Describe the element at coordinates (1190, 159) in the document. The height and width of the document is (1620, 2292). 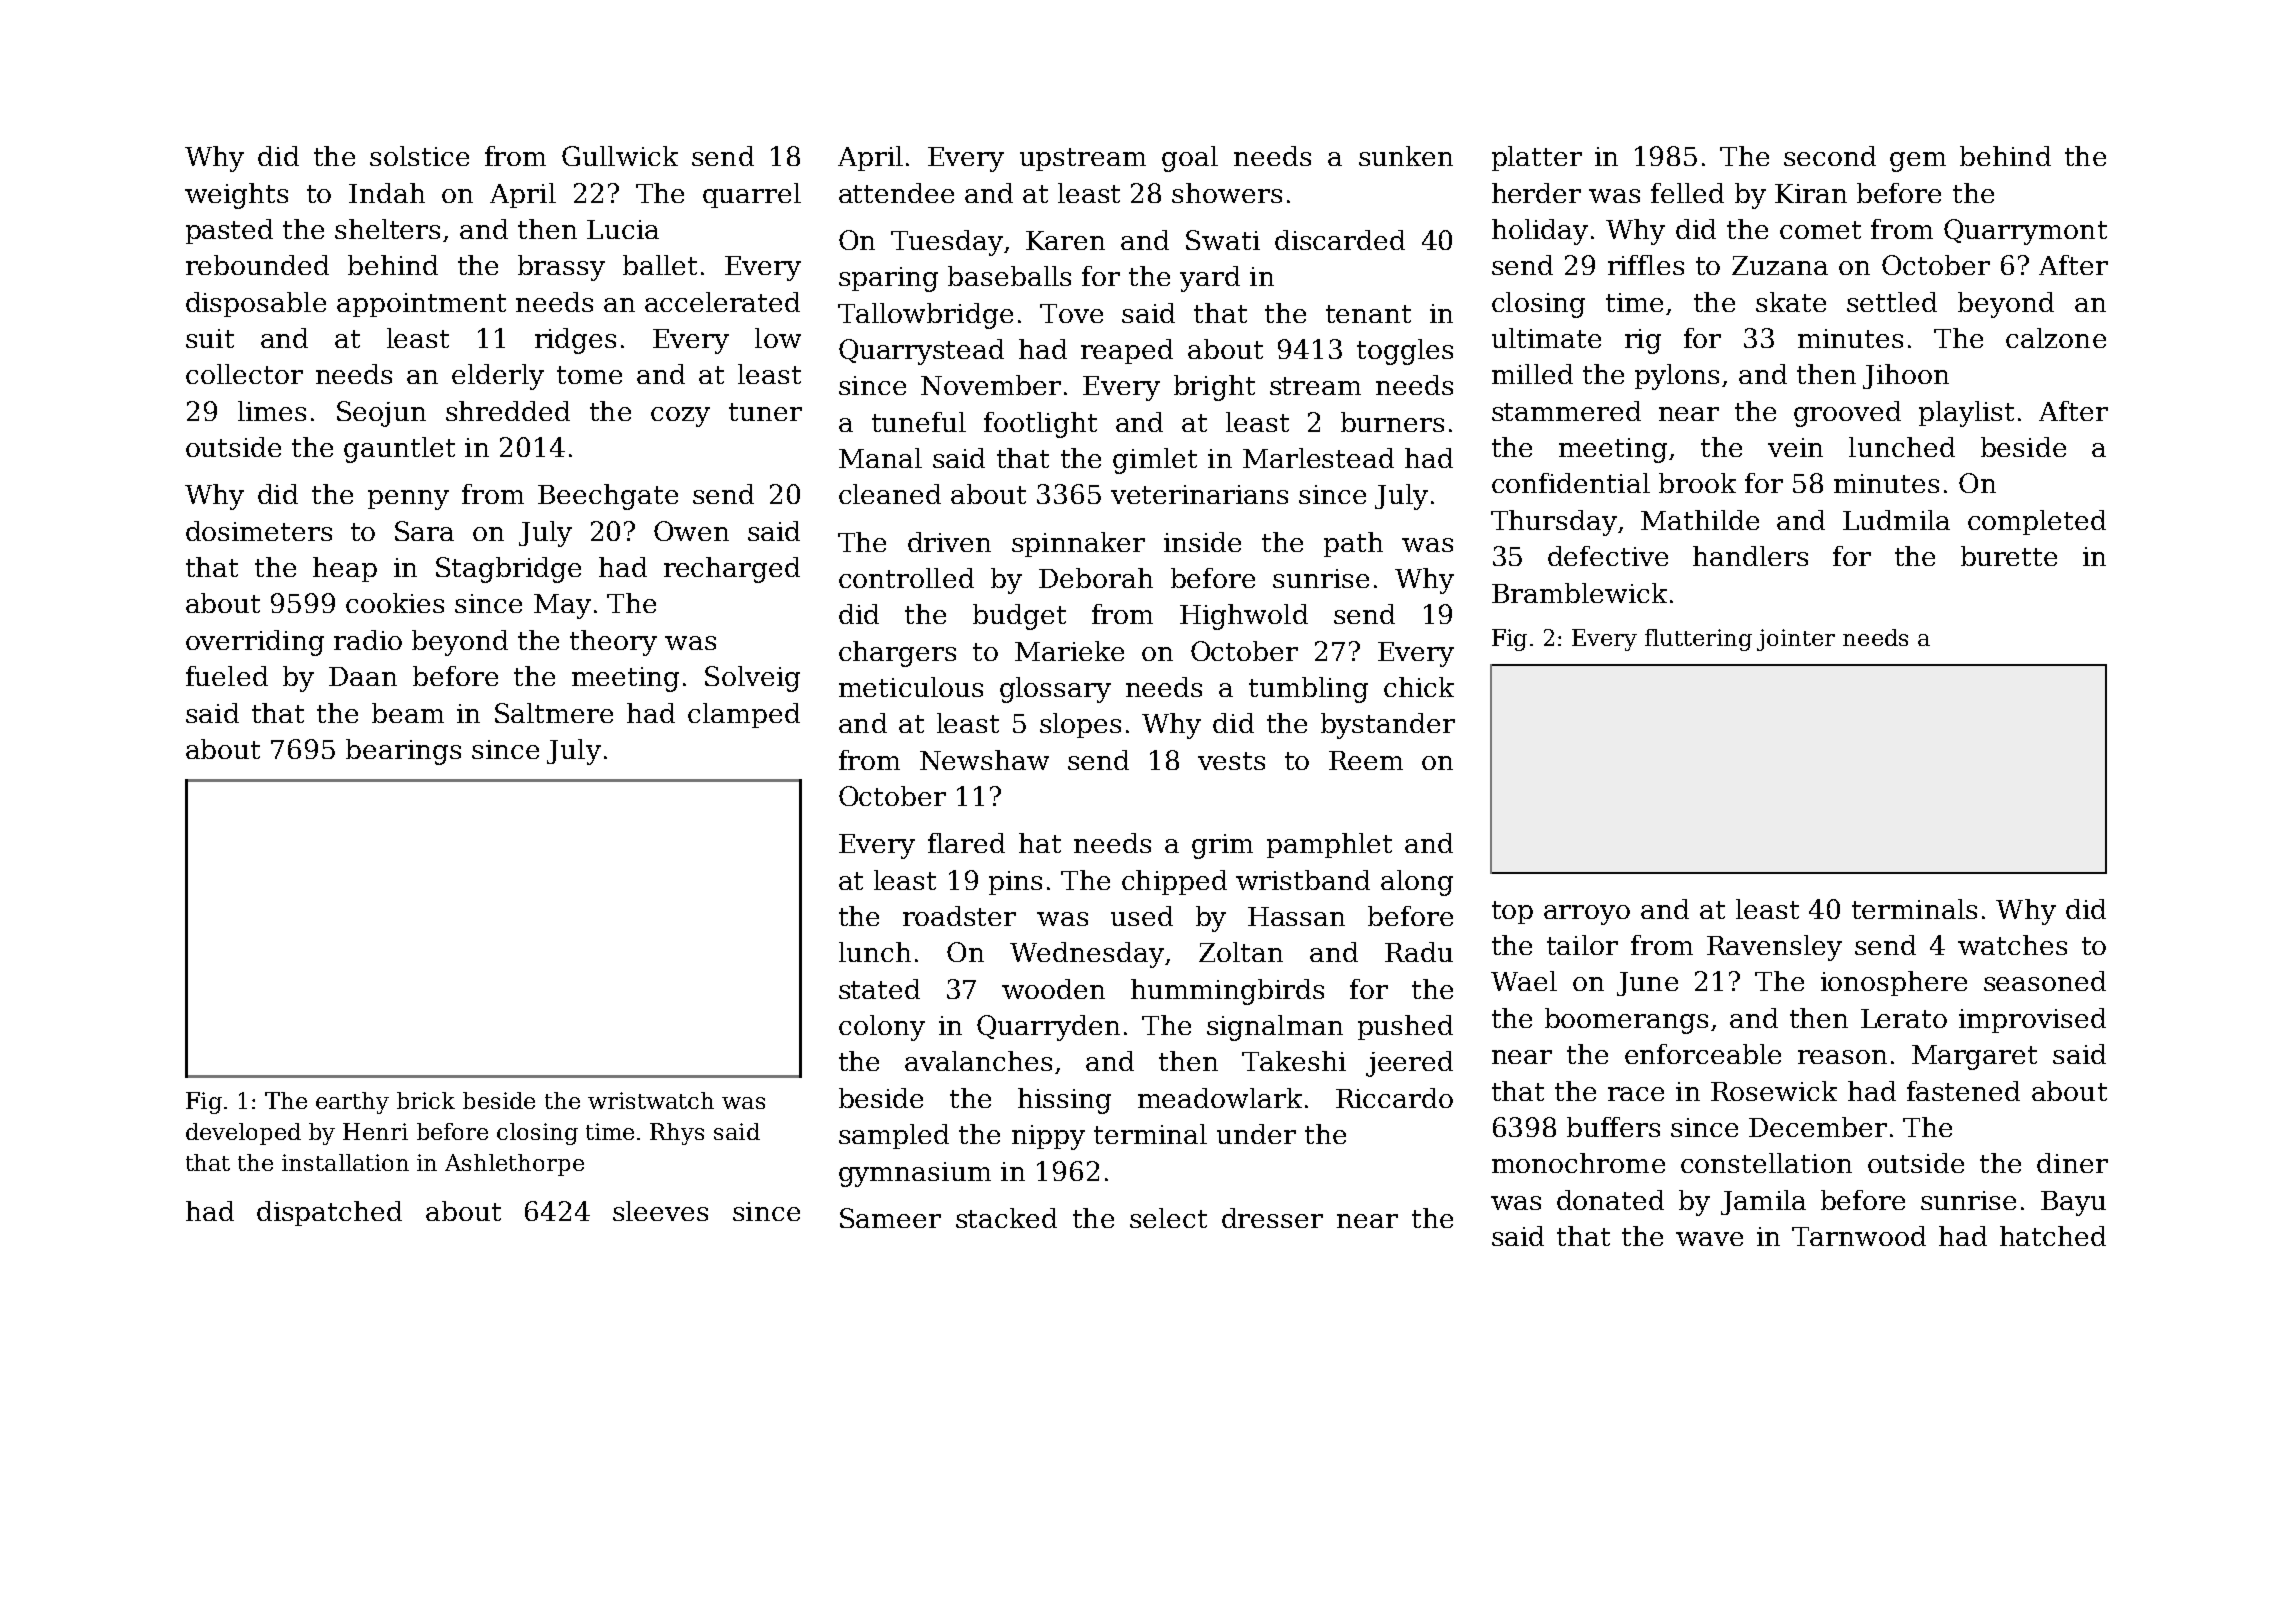
I see `goal` at that location.
